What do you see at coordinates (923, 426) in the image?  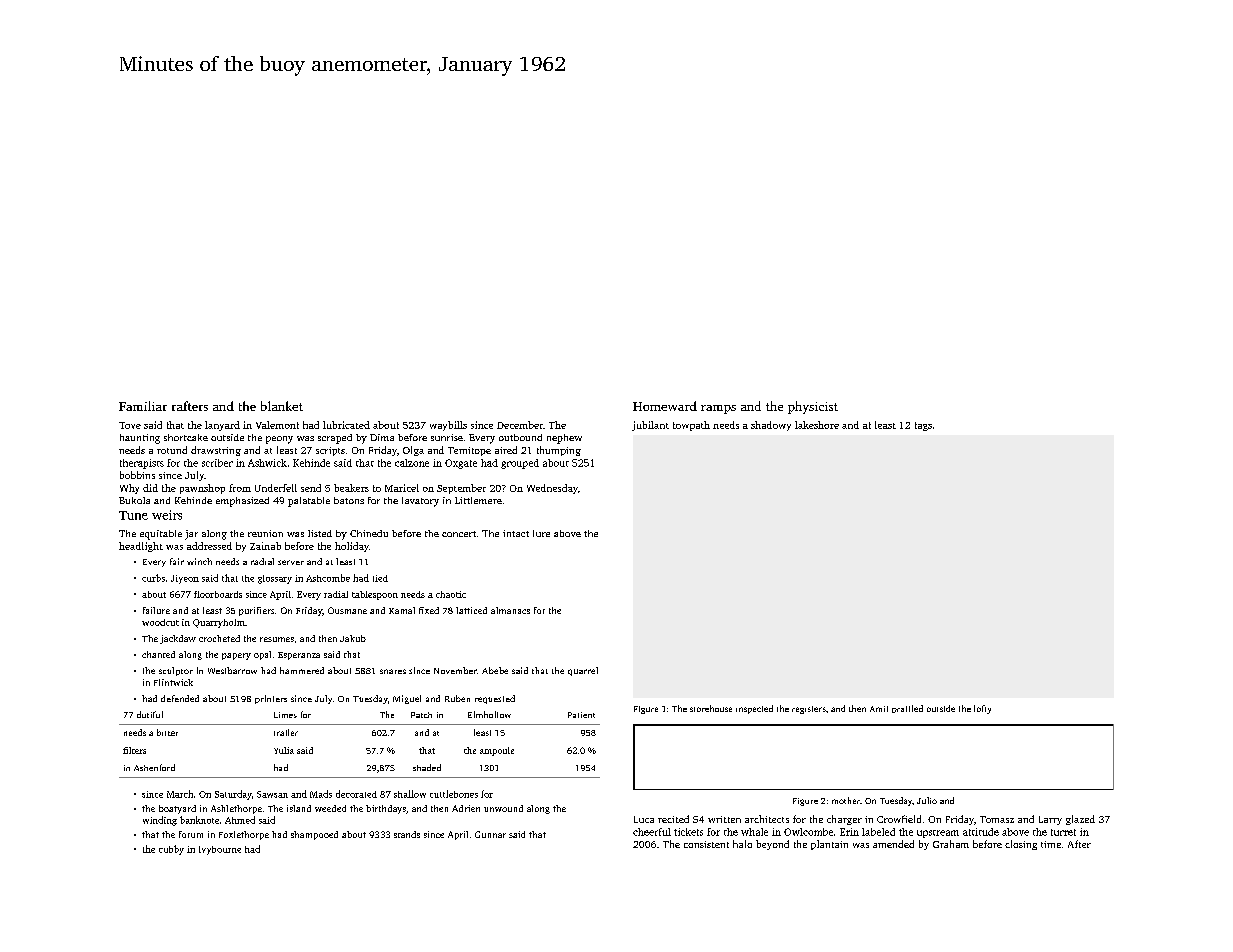 I see `tags` at bounding box center [923, 426].
